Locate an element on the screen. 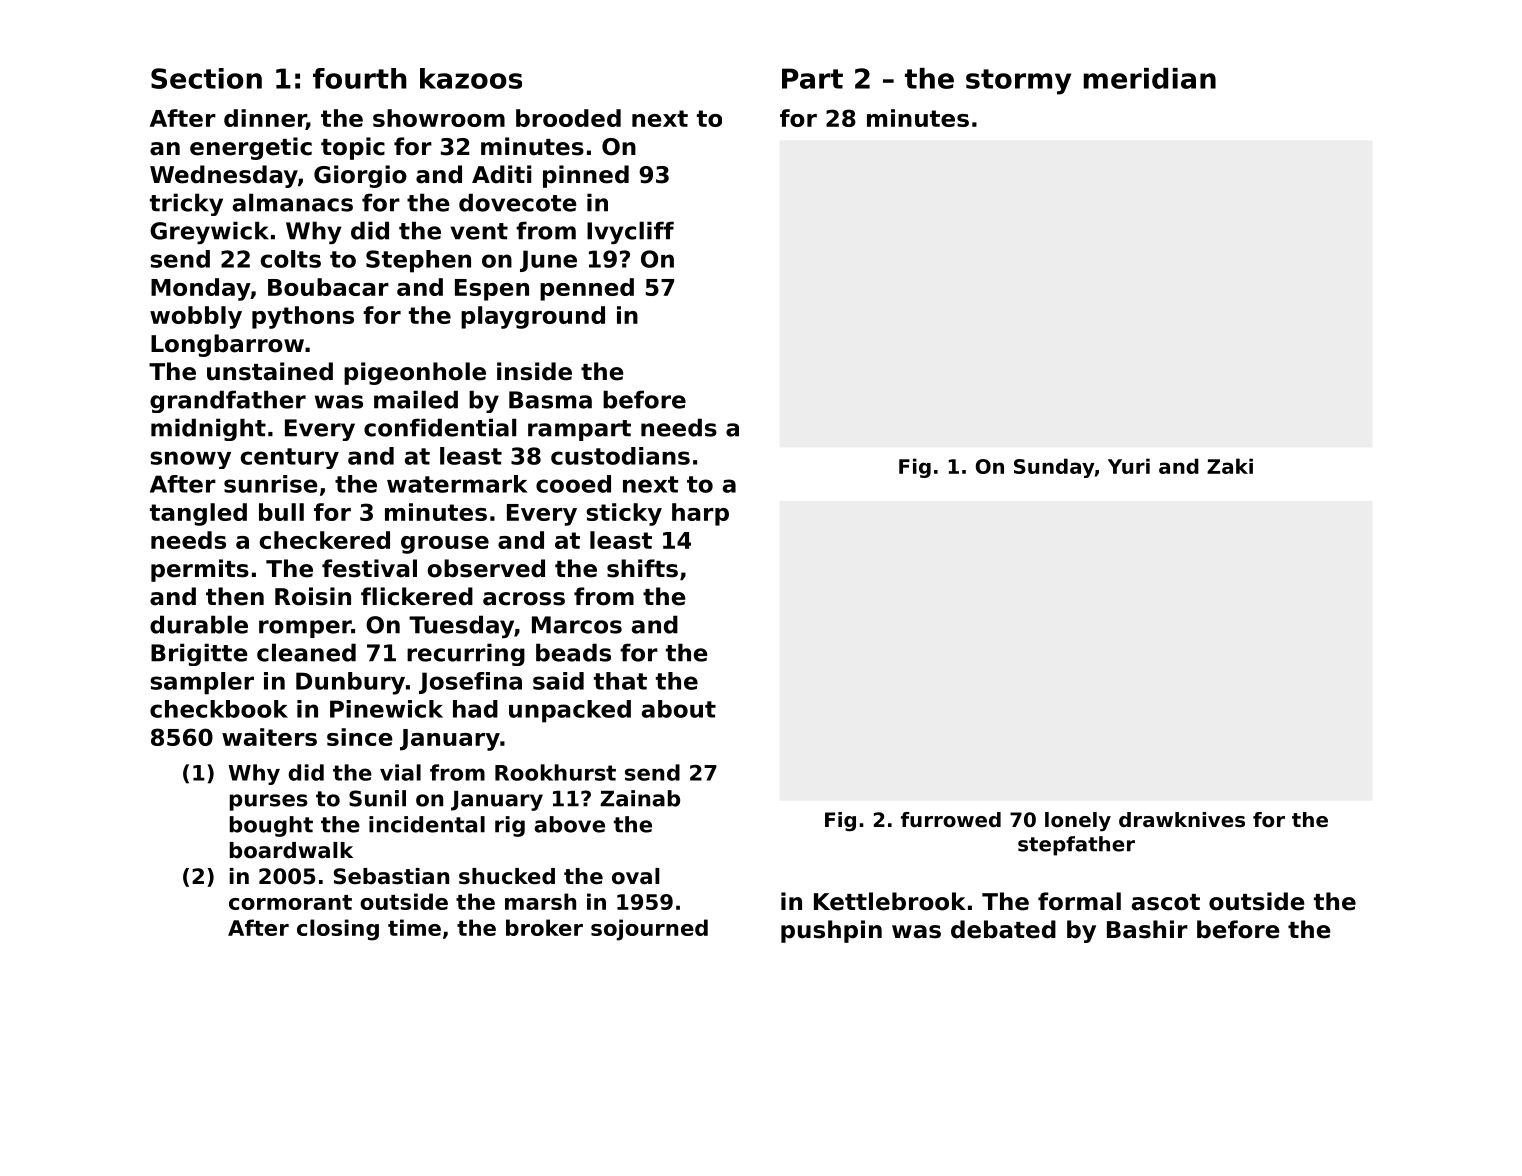 The height and width of the screenshot is (1176, 1522). meridian is located at coordinates (1150, 78).
